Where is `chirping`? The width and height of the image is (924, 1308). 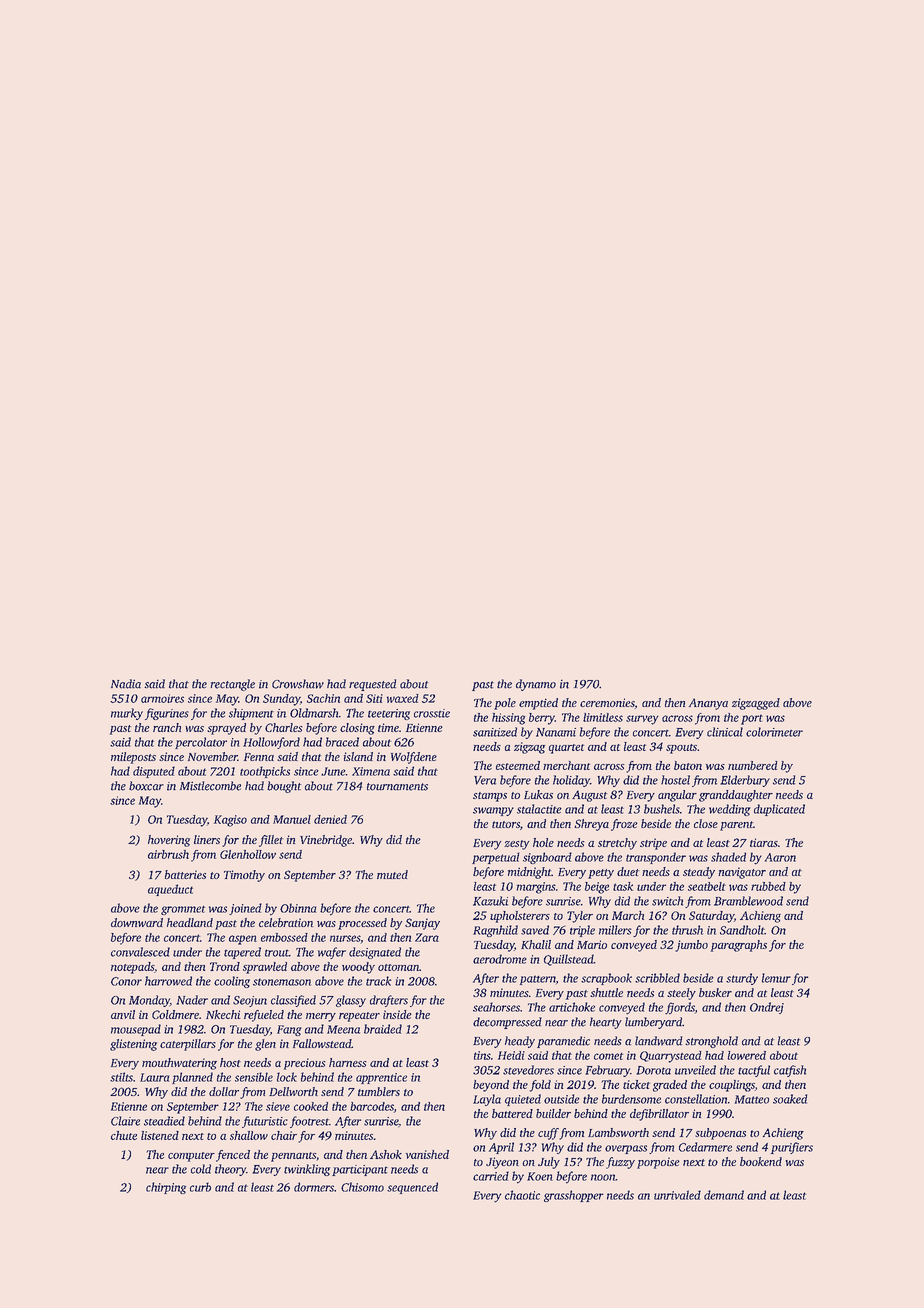
chirping is located at coordinates (166, 1188).
